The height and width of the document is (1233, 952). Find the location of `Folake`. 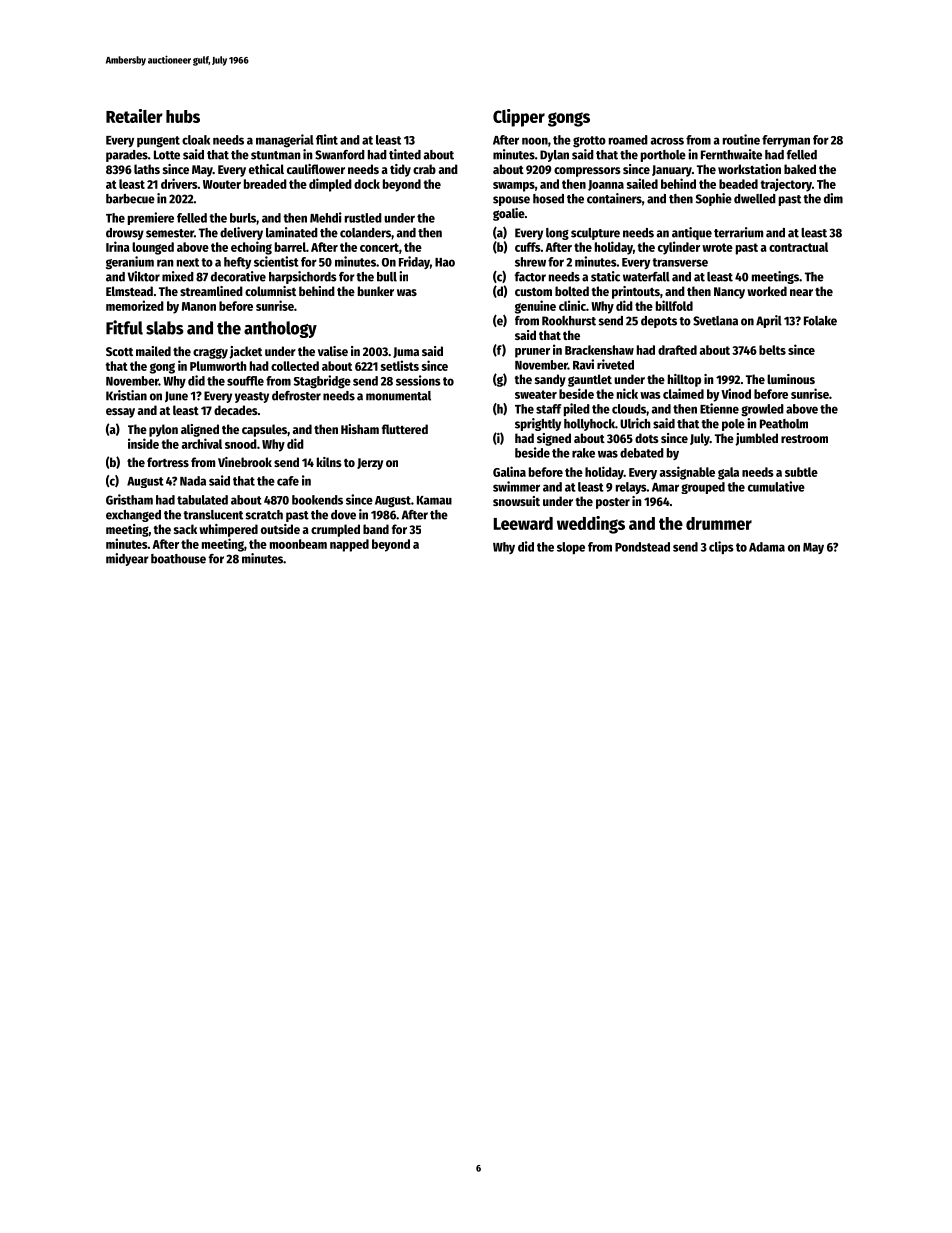

Folake is located at coordinates (820, 321).
